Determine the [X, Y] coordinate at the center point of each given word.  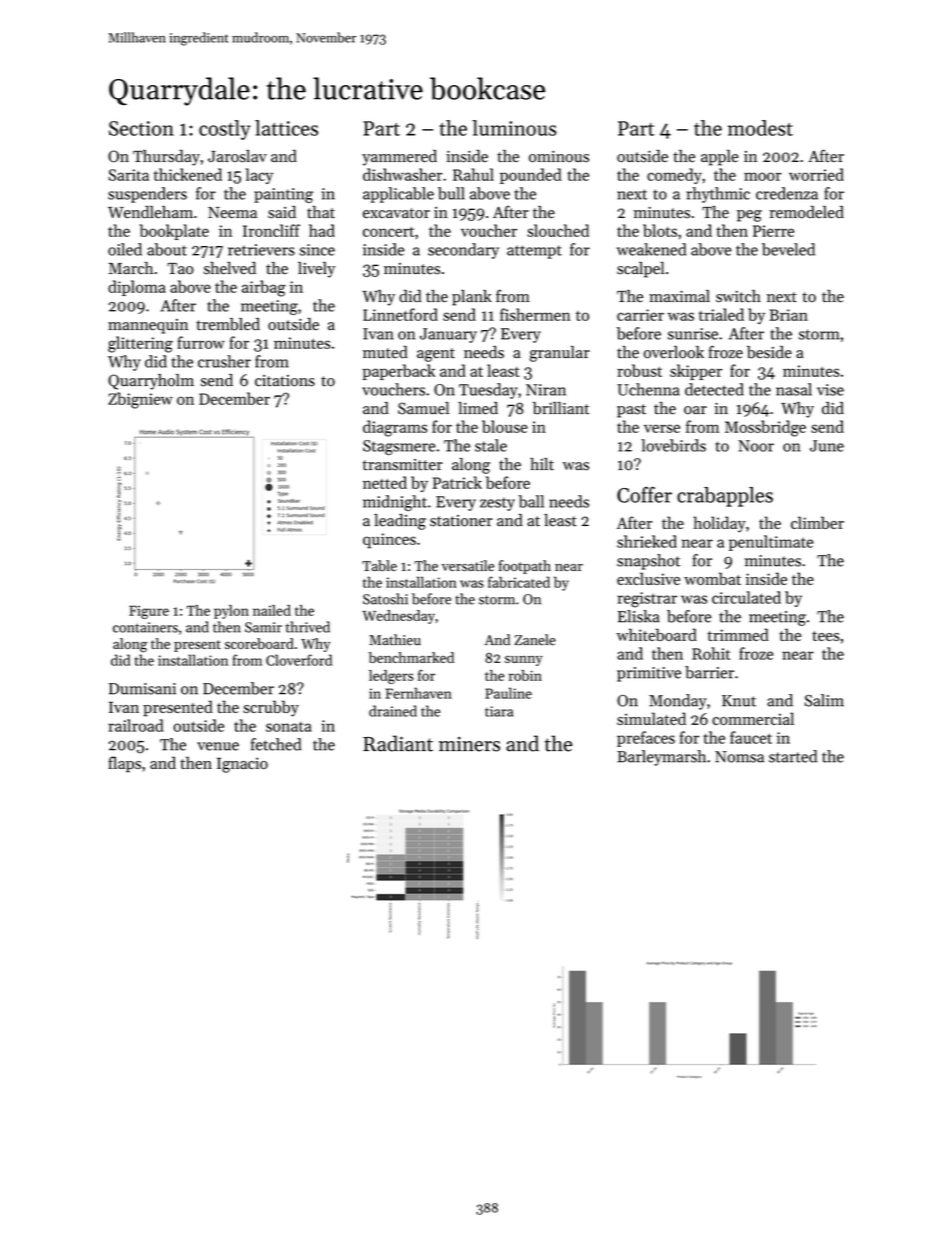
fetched [276, 744]
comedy [674, 176]
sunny [524, 660]
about [167, 249]
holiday [719, 524]
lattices [286, 128]
